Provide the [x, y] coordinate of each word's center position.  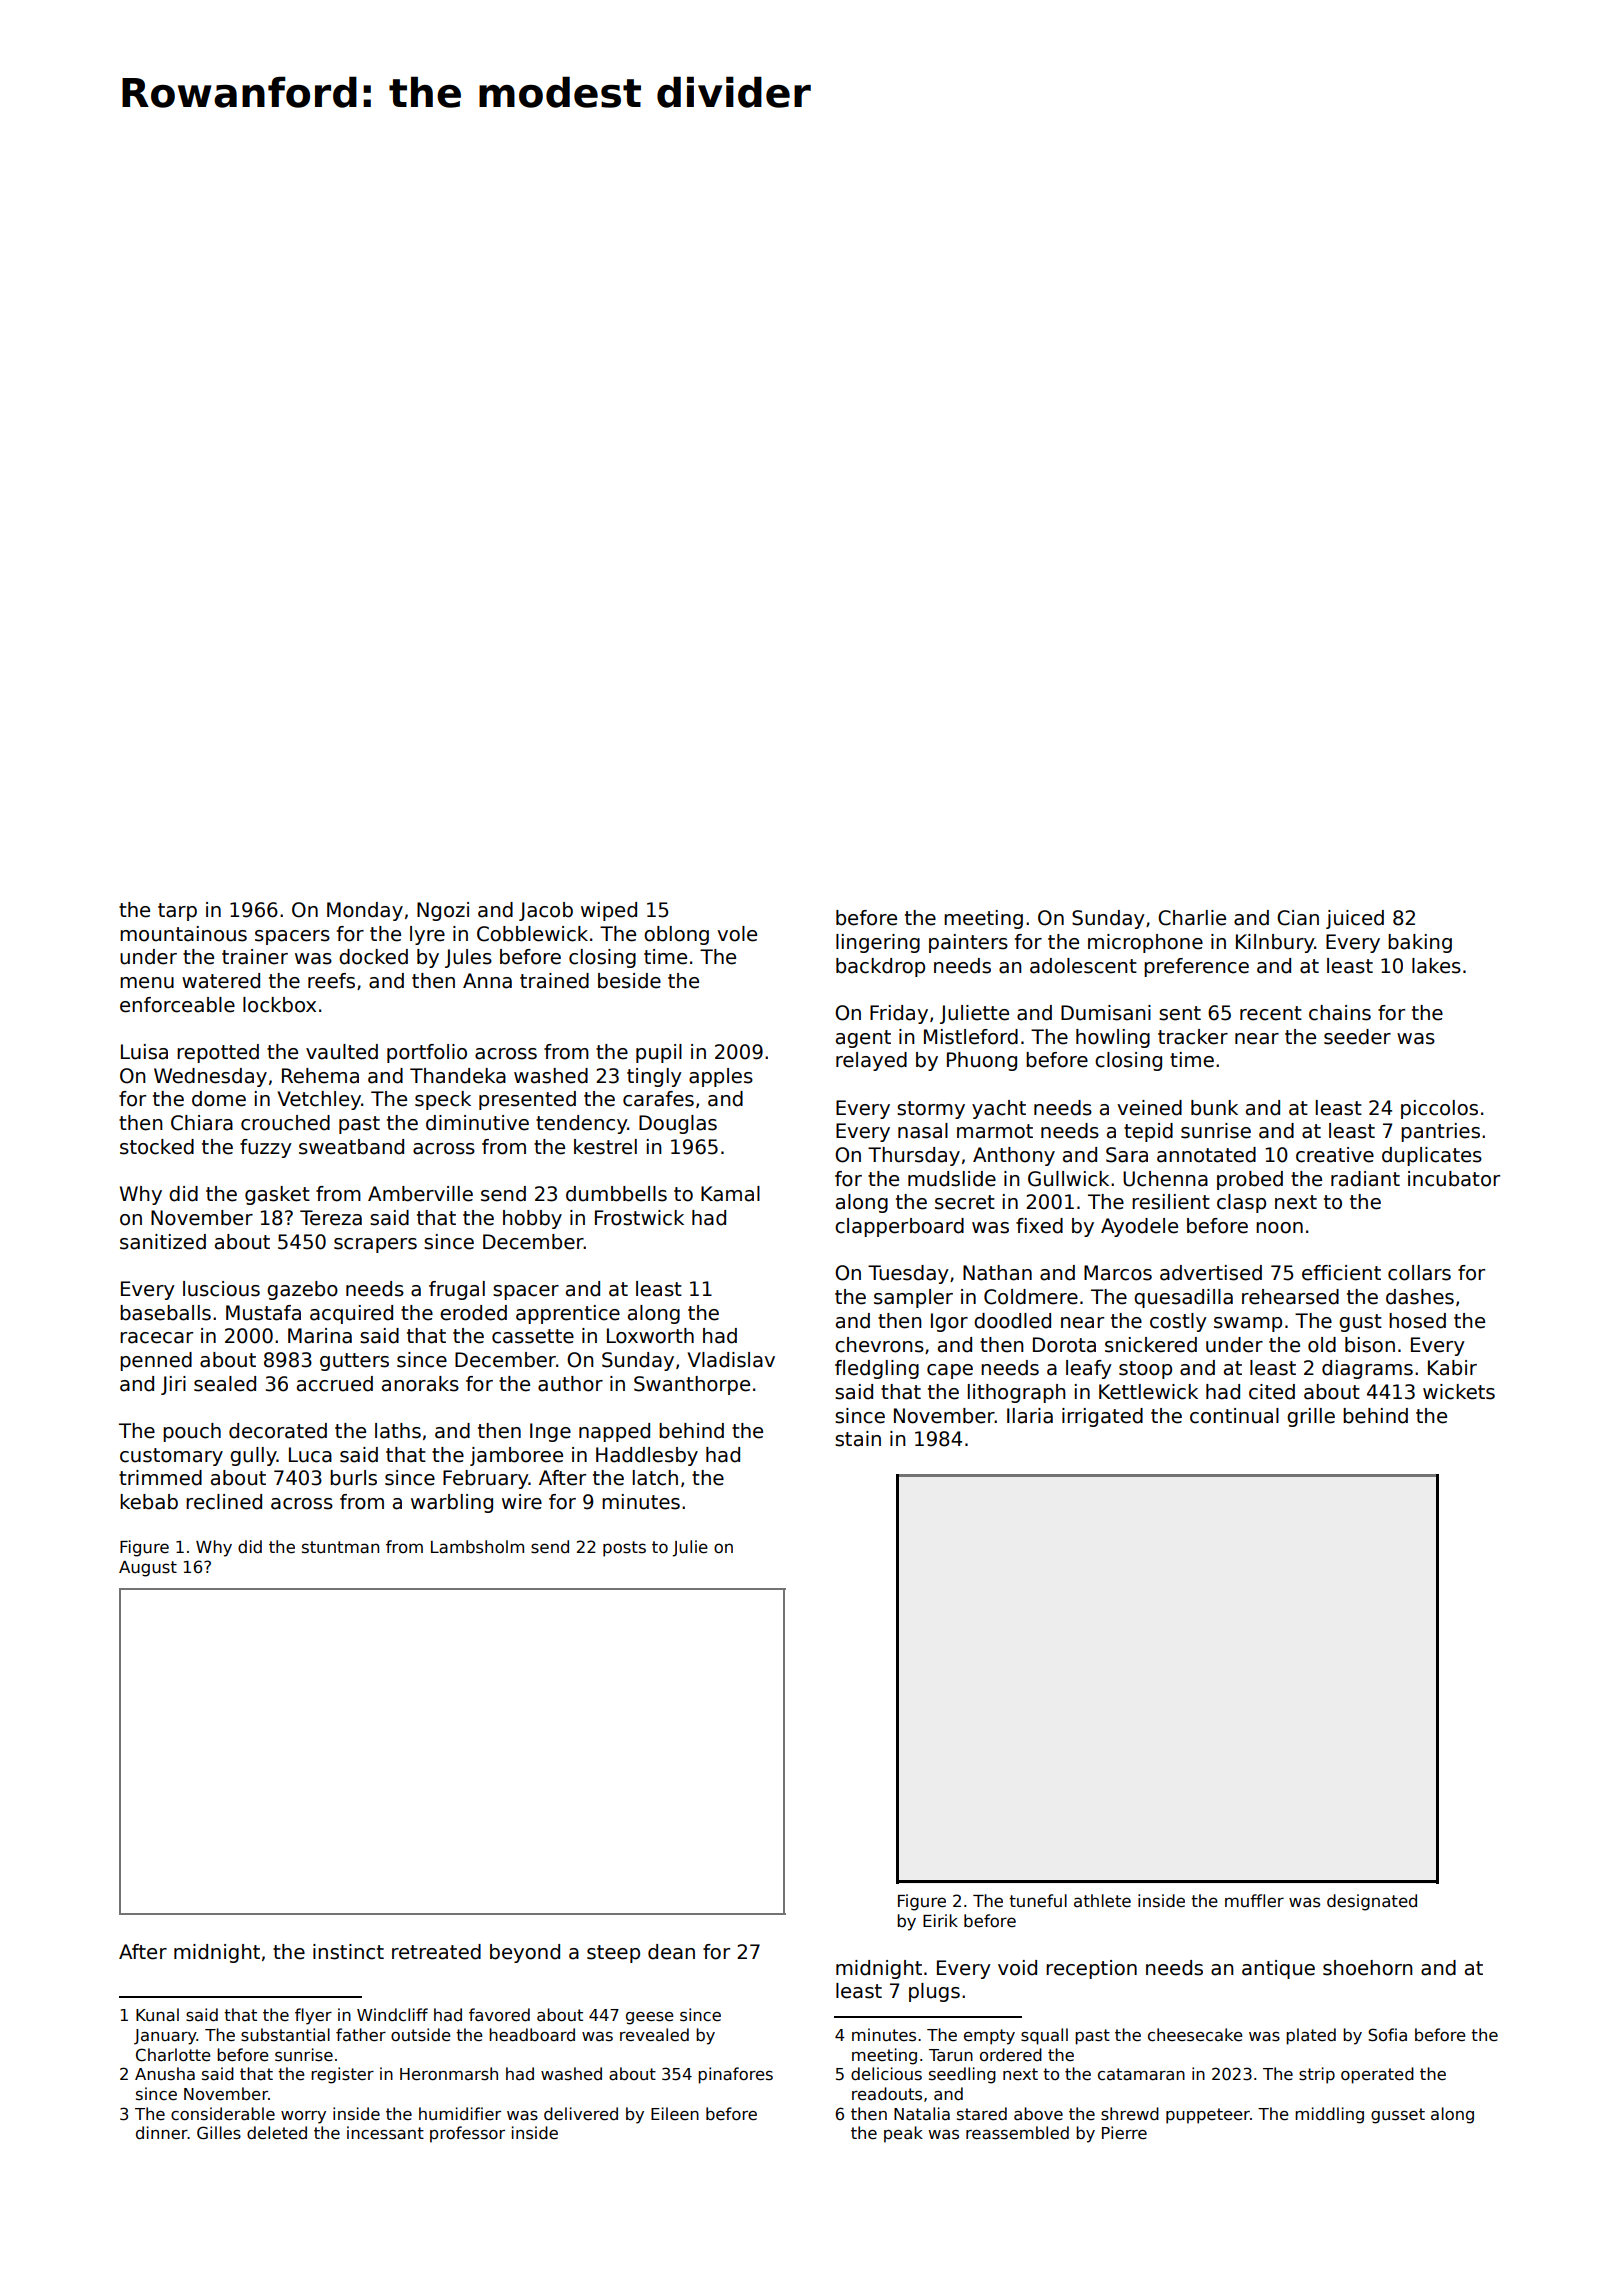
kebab [149, 1502]
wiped [609, 911]
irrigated [1102, 1417]
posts [624, 1549]
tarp [177, 912]
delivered [581, 2113]
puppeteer [1208, 2116]
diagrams [1367, 1369]
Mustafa [263, 1313]
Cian [1298, 918]
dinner [162, 2132]
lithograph [1017, 1393]
